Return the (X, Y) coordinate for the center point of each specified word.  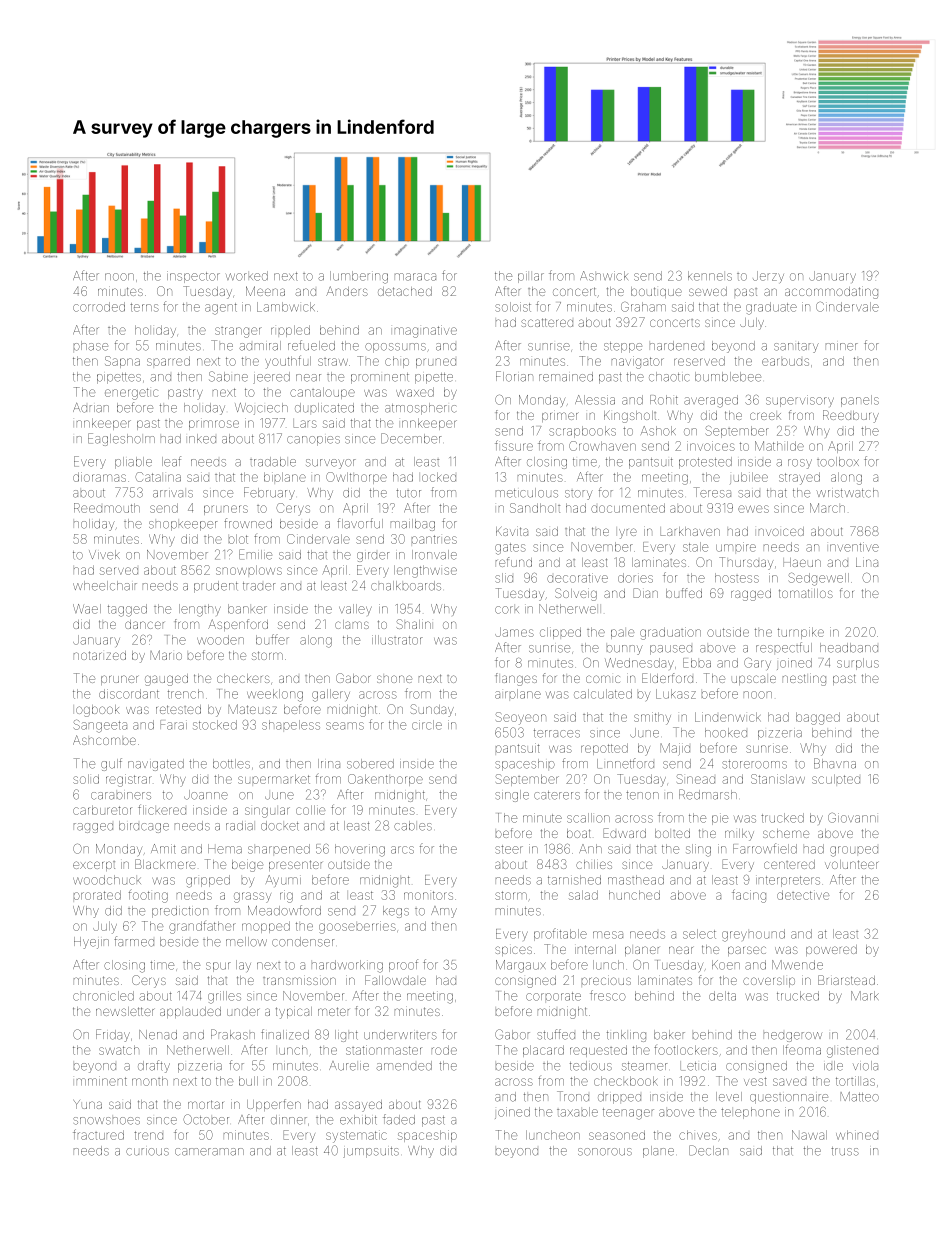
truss (845, 1151)
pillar (531, 278)
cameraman (209, 1152)
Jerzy (768, 277)
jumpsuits (371, 1152)
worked (247, 276)
